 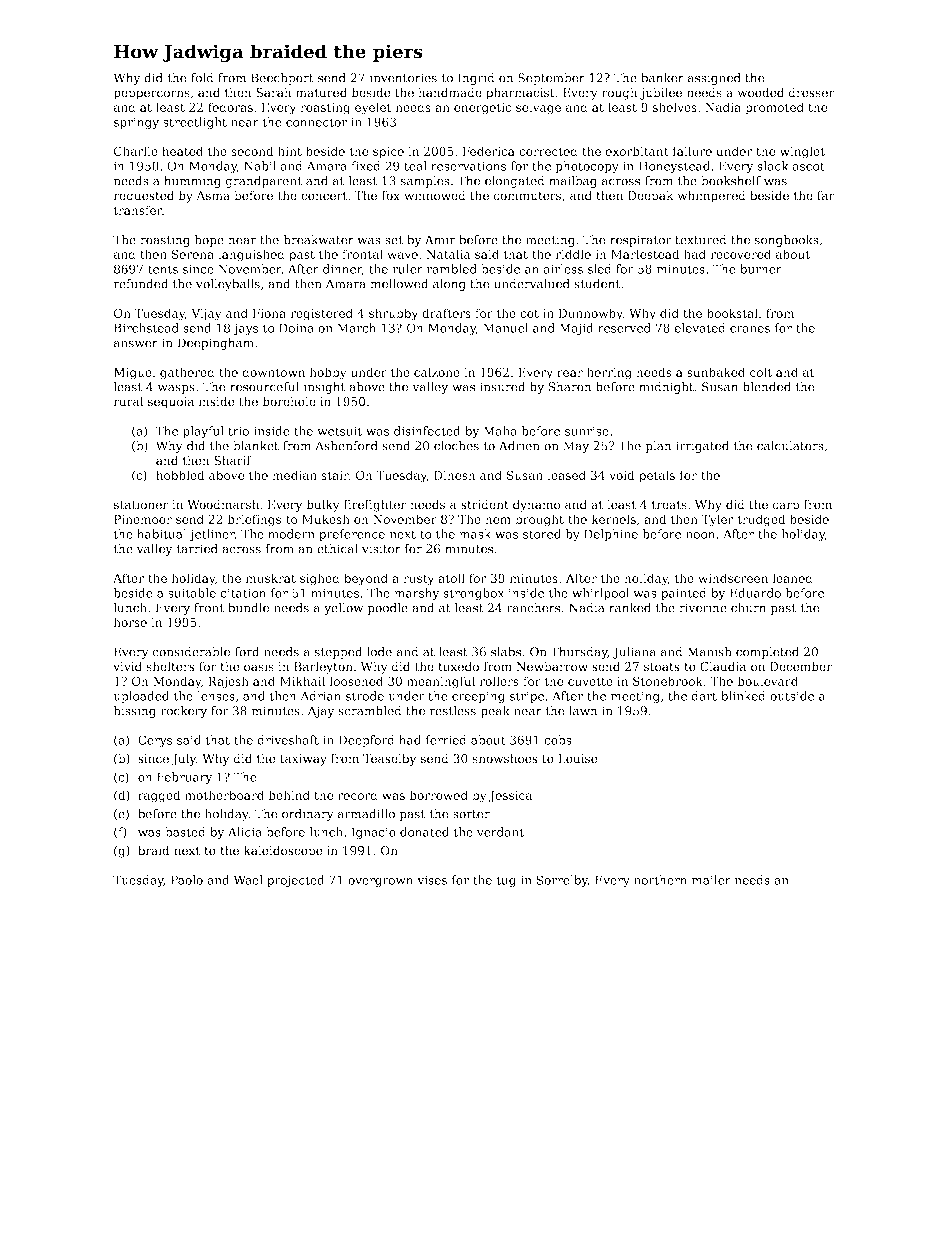 What do you see at coordinates (259, 667) in the image?
I see `oasis` at bounding box center [259, 667].
